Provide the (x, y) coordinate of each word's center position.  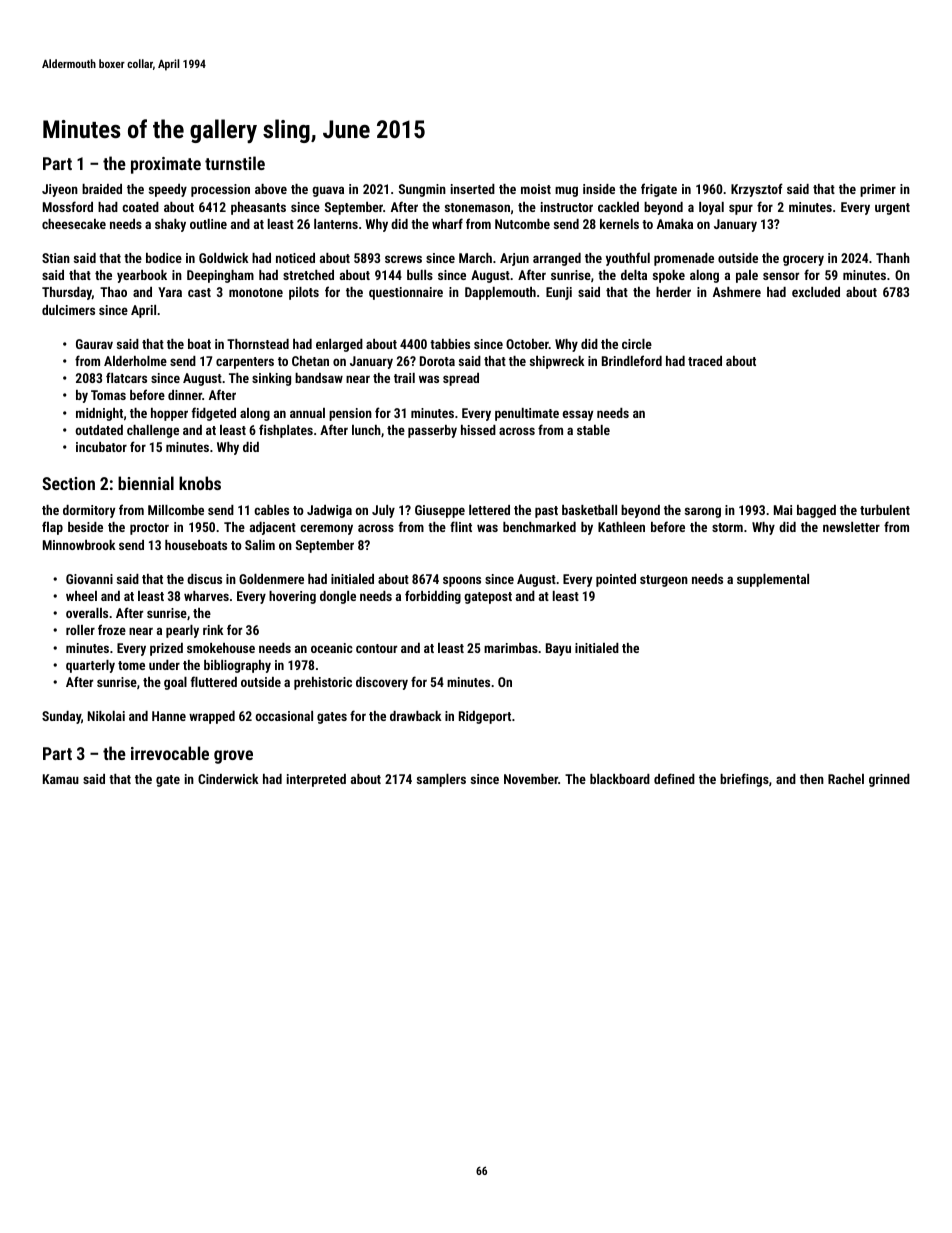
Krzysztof (757, 190)
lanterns (336, 224)
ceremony (326, 529)
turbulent (885, 510)
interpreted (316, 780)
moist (536, 189)
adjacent (273, 528)
